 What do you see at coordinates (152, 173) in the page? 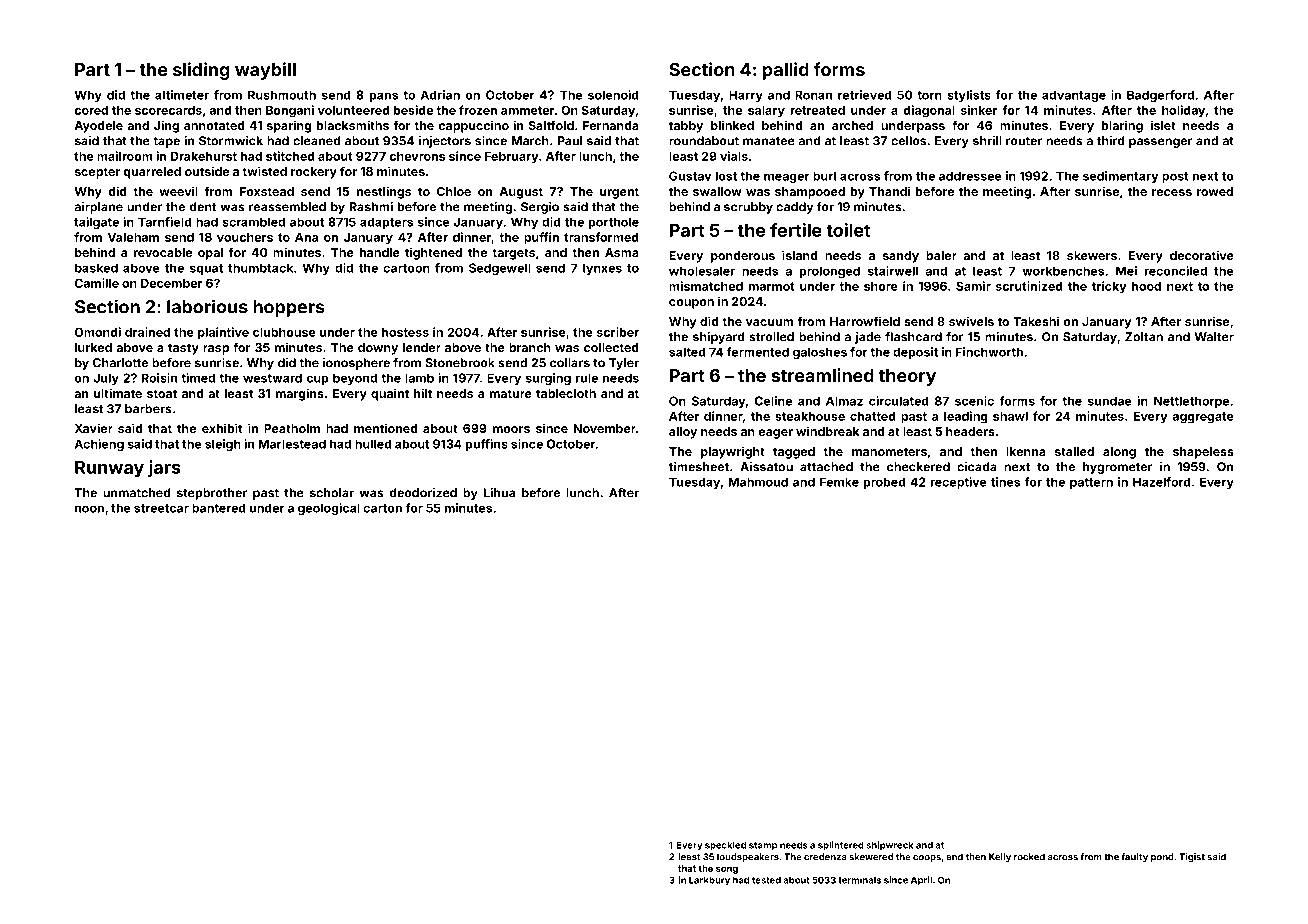
I see `quarreled` at bounding box center [152, 173].
